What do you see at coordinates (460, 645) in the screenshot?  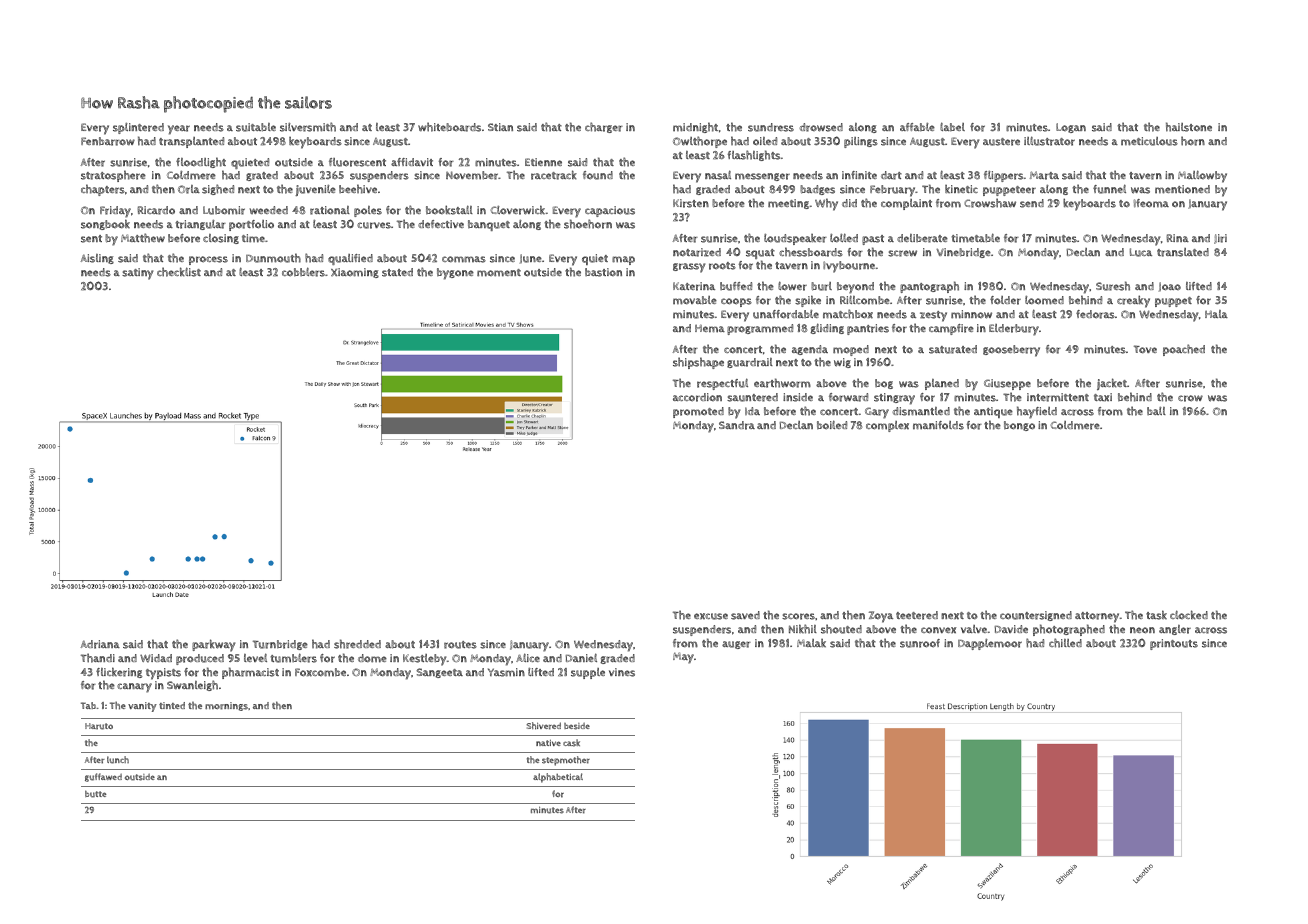 I see `routes` at bounding box center [460, 645].
